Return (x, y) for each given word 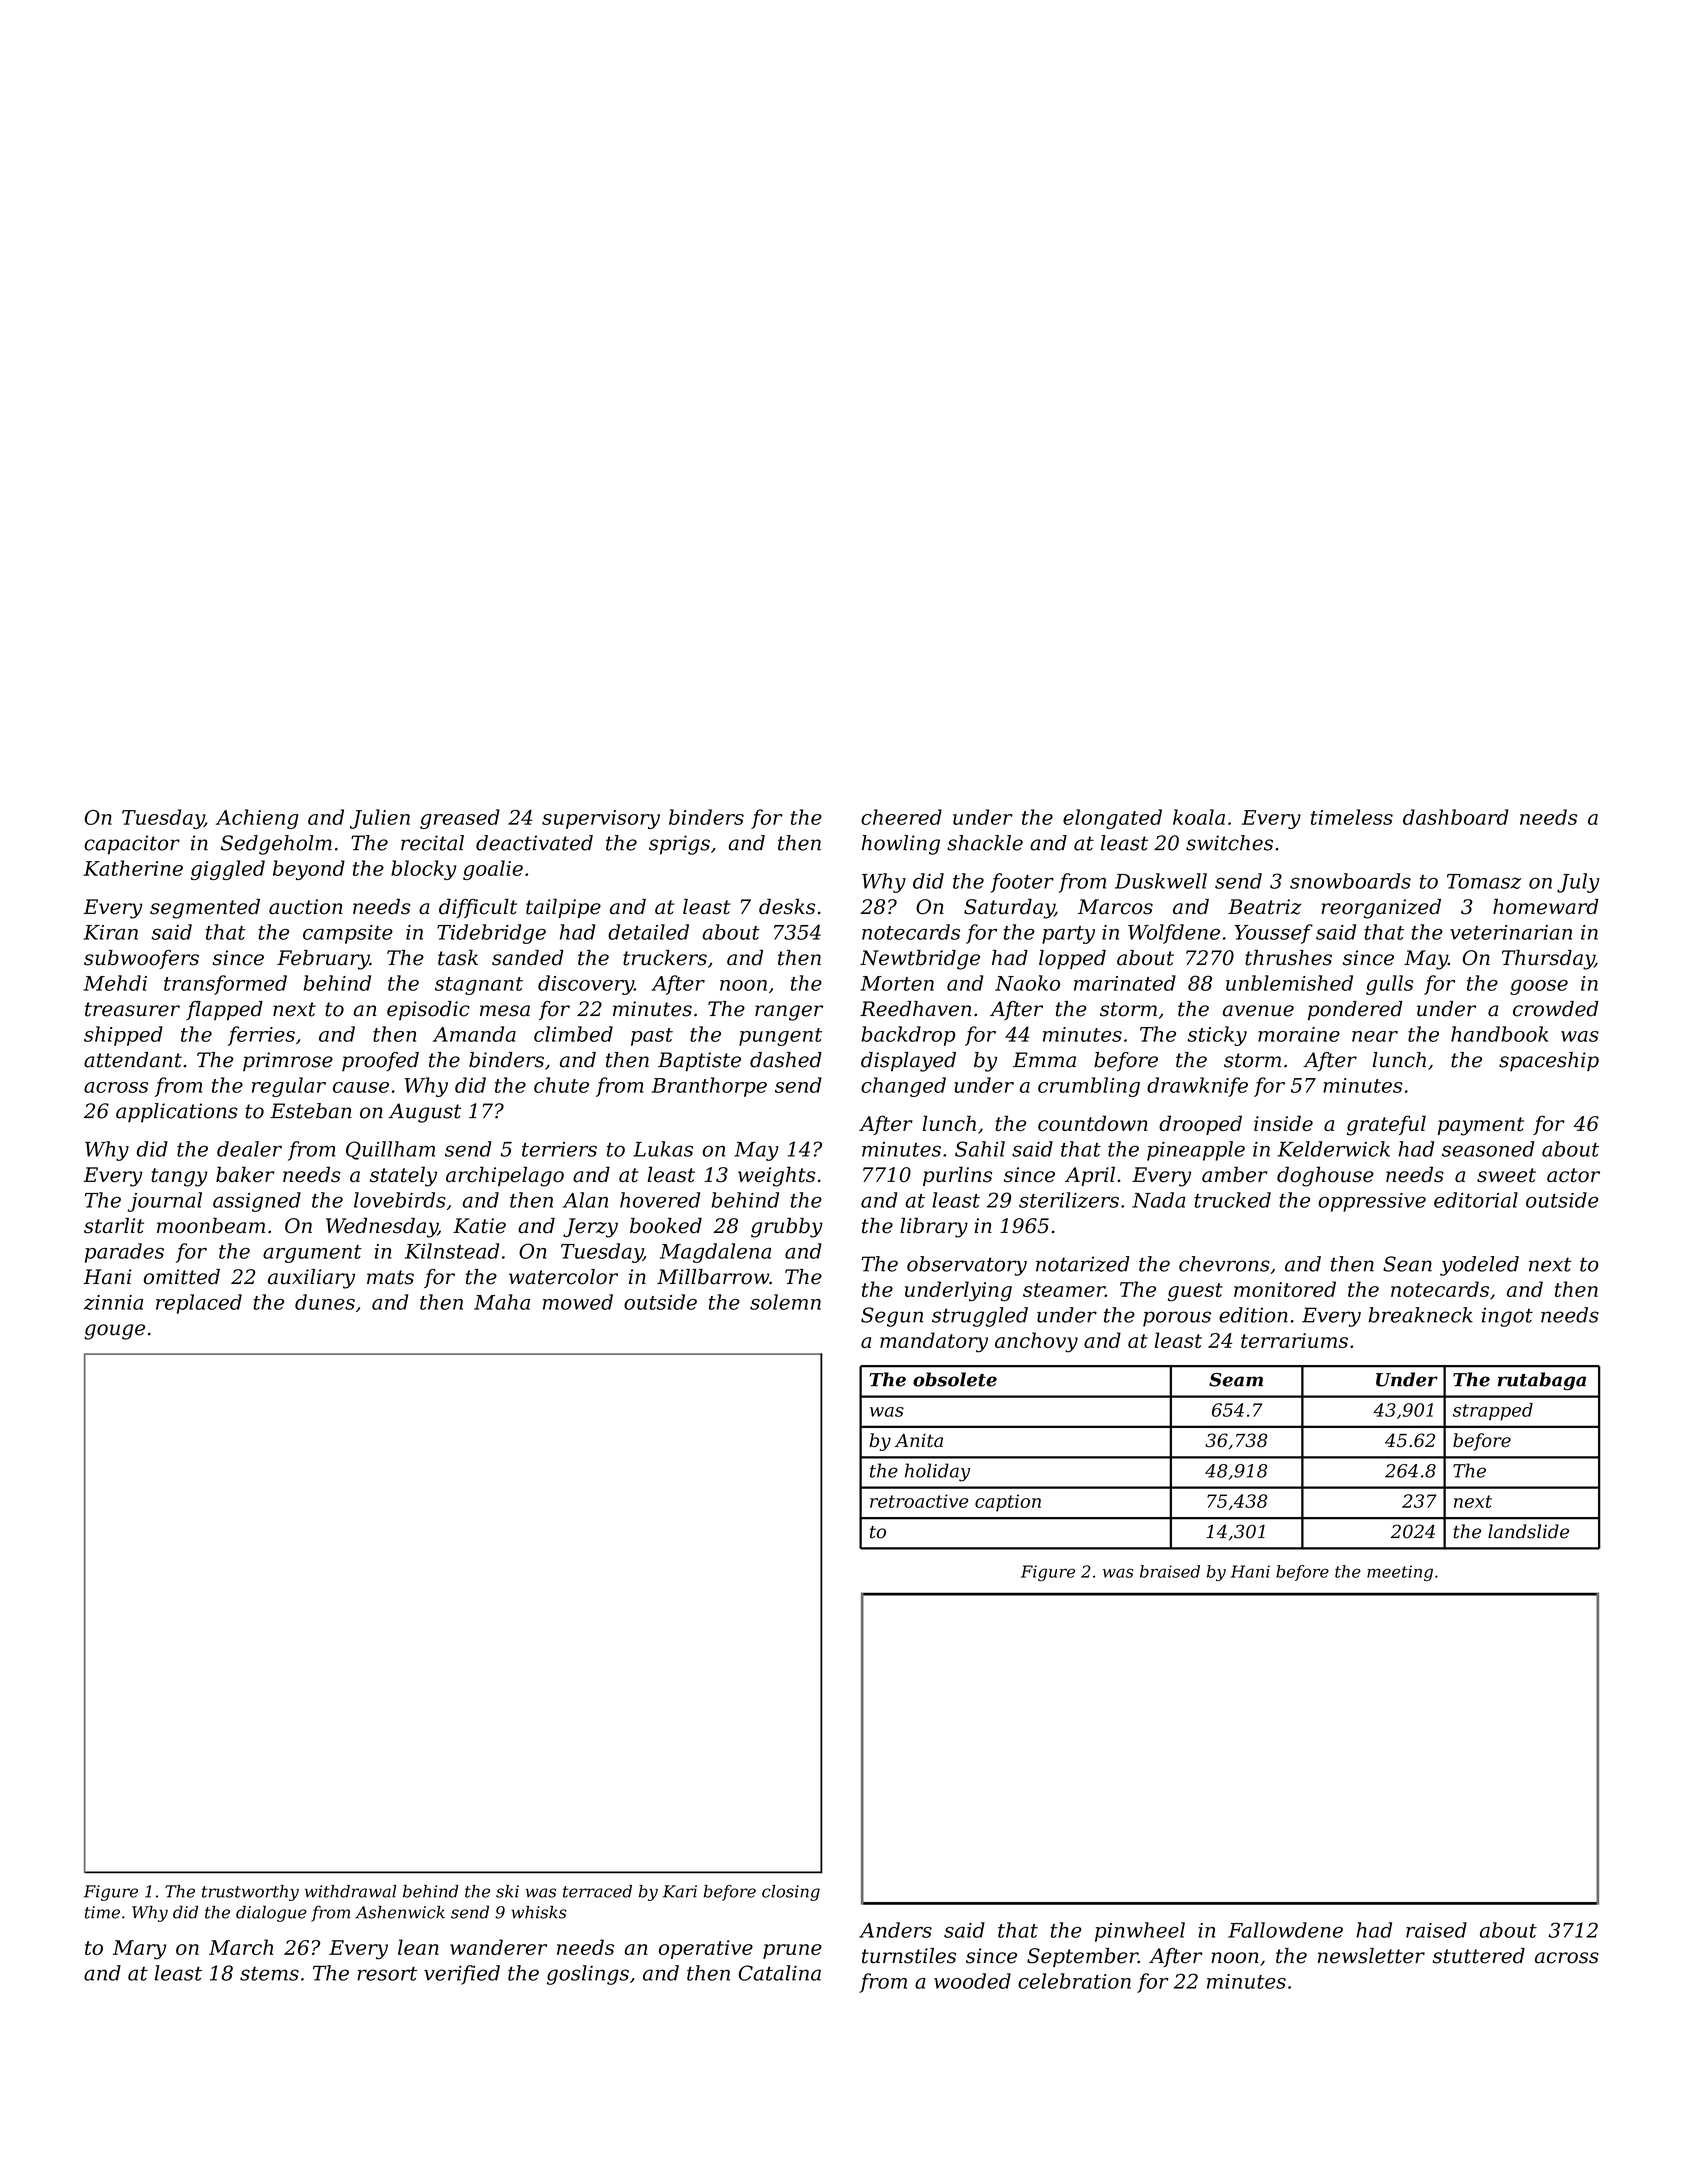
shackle (985, 843)
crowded (1556, 1009)
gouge (114, 1332)
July (1578, 883)
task (458, 958)
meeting (1400, 1573)
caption (1008, 1503)
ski (507, 1891)
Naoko (1027, 983)
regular (289, 1087)
